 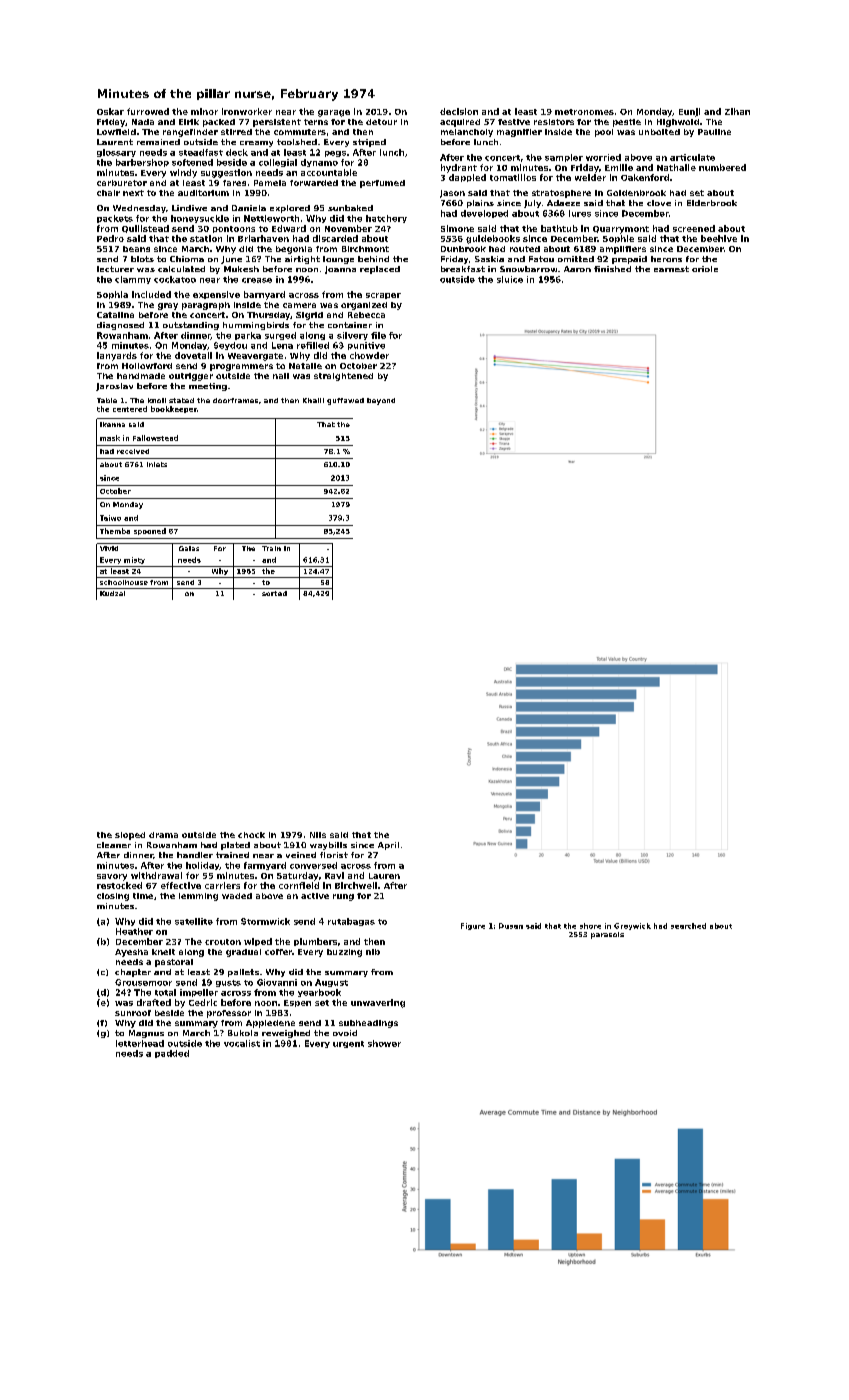 I want to click on unwavering, so click(x=378, y=1003).
